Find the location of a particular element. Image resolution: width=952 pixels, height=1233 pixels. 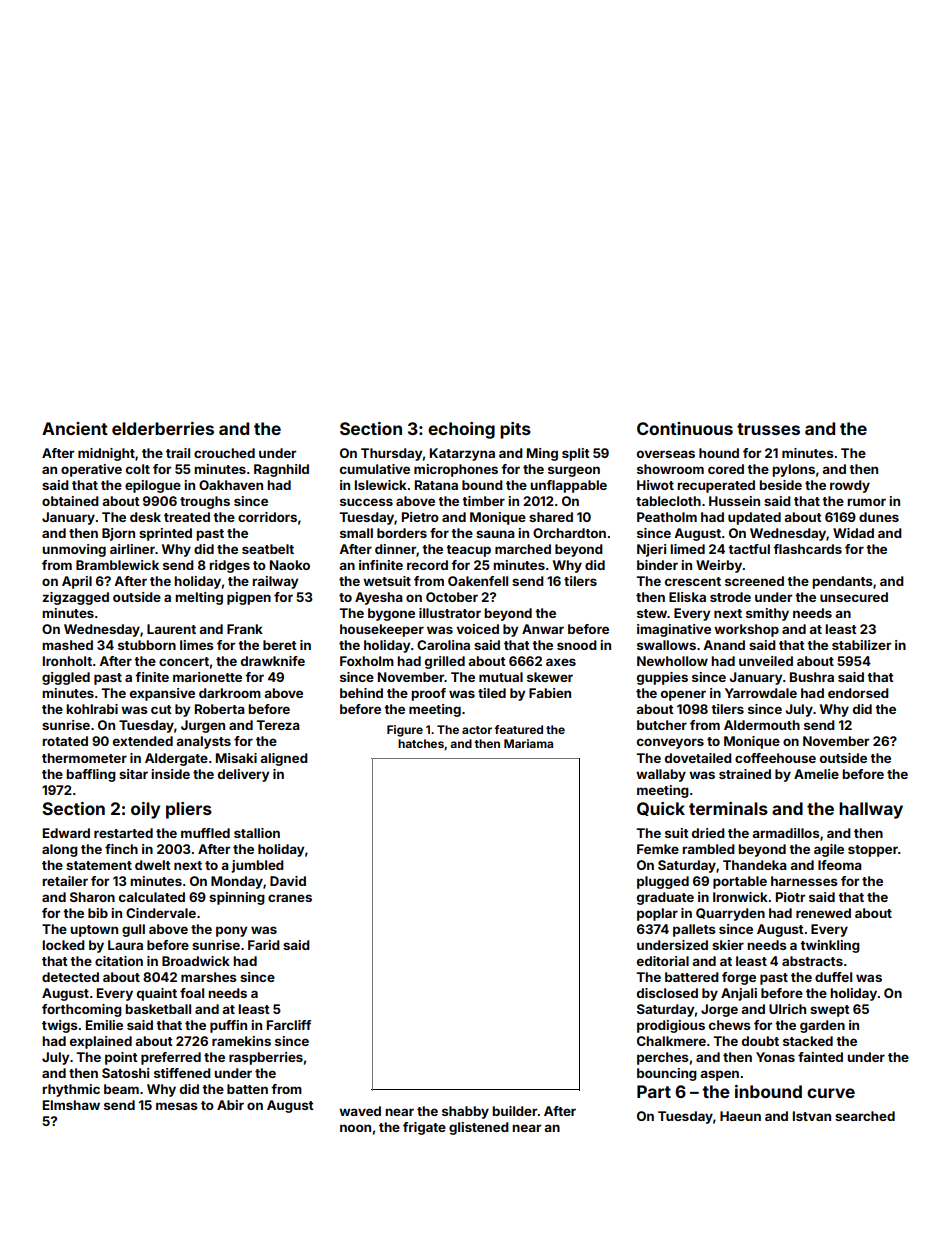

twigs is located at coordinates (60, 1026).
